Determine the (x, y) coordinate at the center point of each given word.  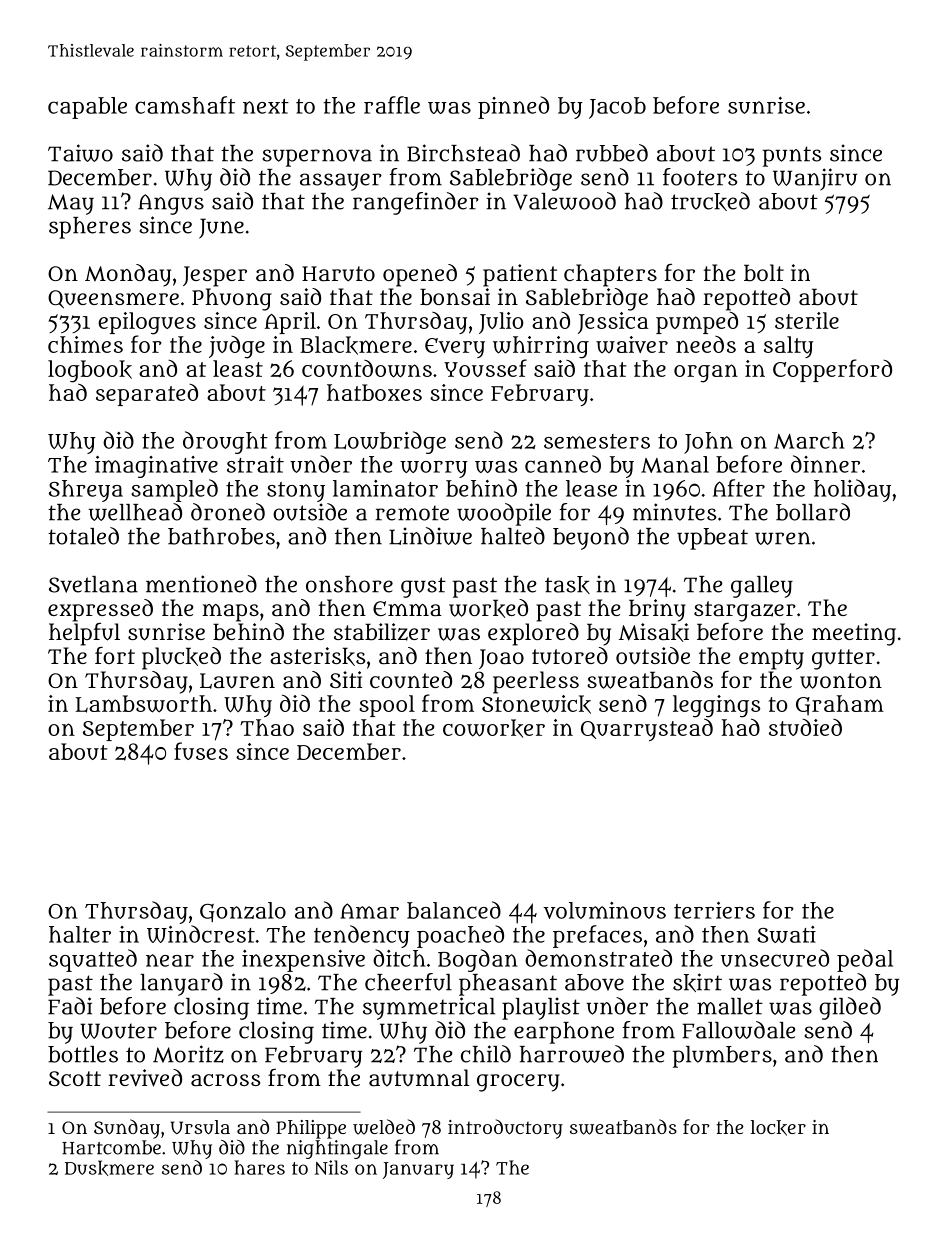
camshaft (185, 105)
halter (80, 934)
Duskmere (109, 1168)
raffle (392, 105)
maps (230, 613)
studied (805, 727)
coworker (494, 728)
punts (792, 156)
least (238, 368)
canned (563, 464)
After (739, 488)
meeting (854, 634)
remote (412, 513)
